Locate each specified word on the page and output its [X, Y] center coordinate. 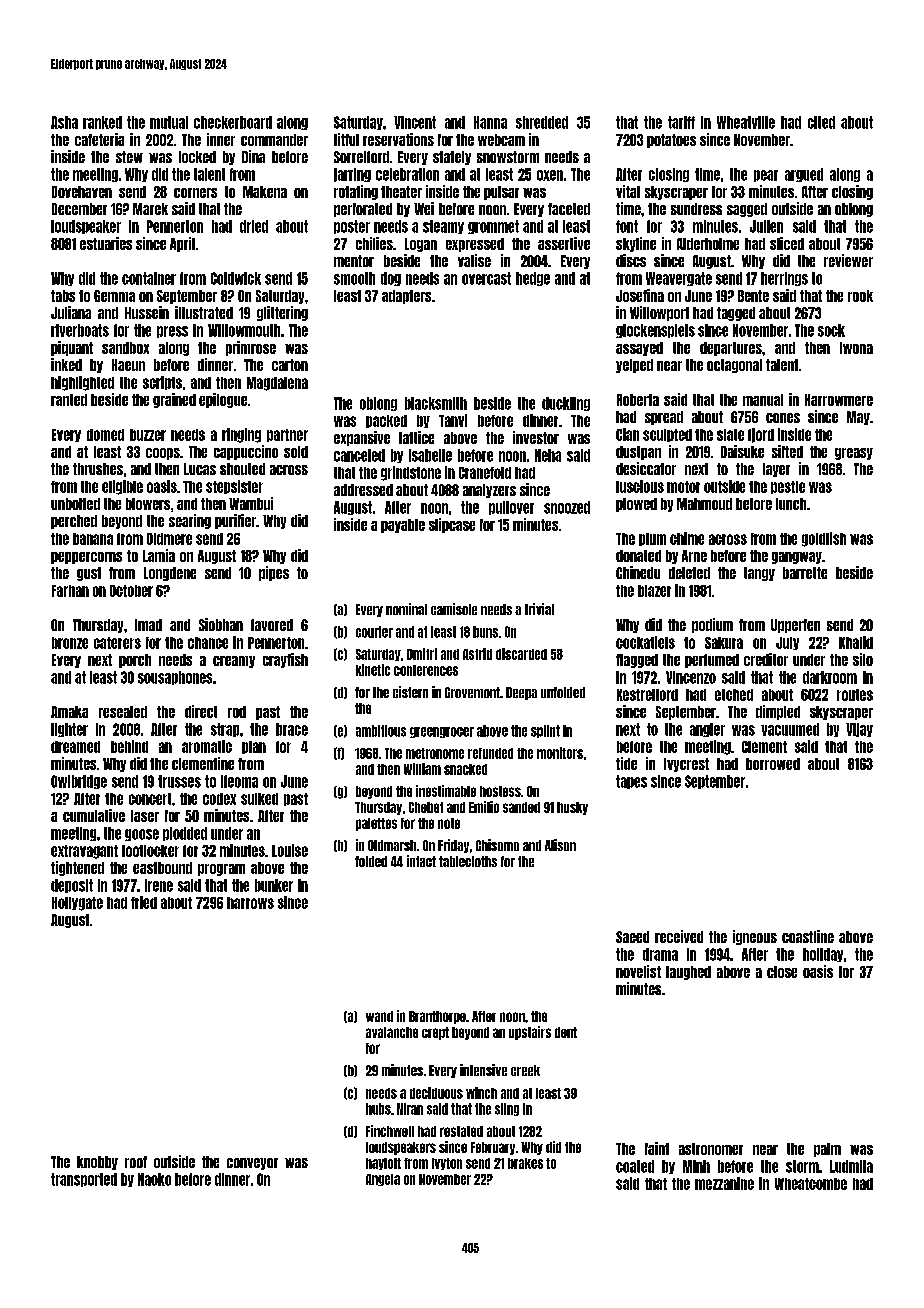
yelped [634, 366]
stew [129, 157]
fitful [346, 139]
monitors [560, 753]
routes [855, 695]
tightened [77, 868]
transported [84, 1180]
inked [66, 364]
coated [635, 1166]
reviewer [848, 260]
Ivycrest [686, 765]
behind [129, 746]
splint [545, 731]
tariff [681, 122]
